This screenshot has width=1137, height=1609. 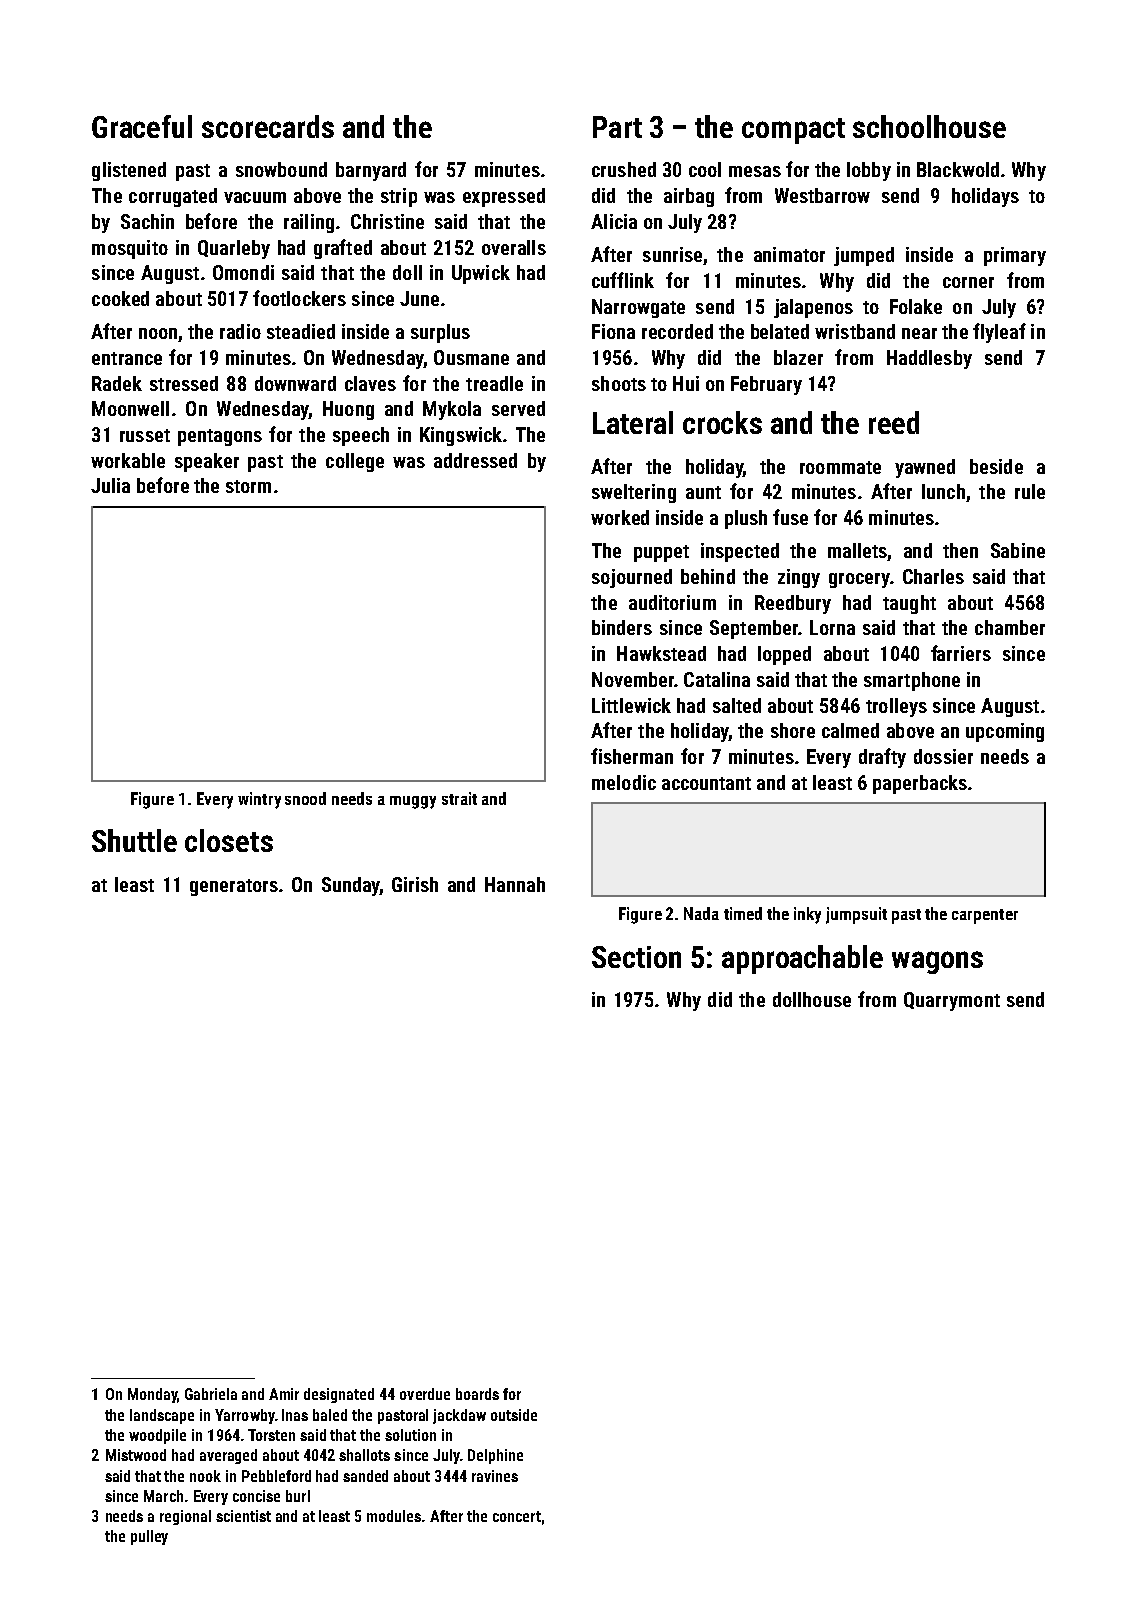 What do you see at coordinates (1030, 491) in the screenshot?
I see `rule` at bounding box center [1030, 491].
